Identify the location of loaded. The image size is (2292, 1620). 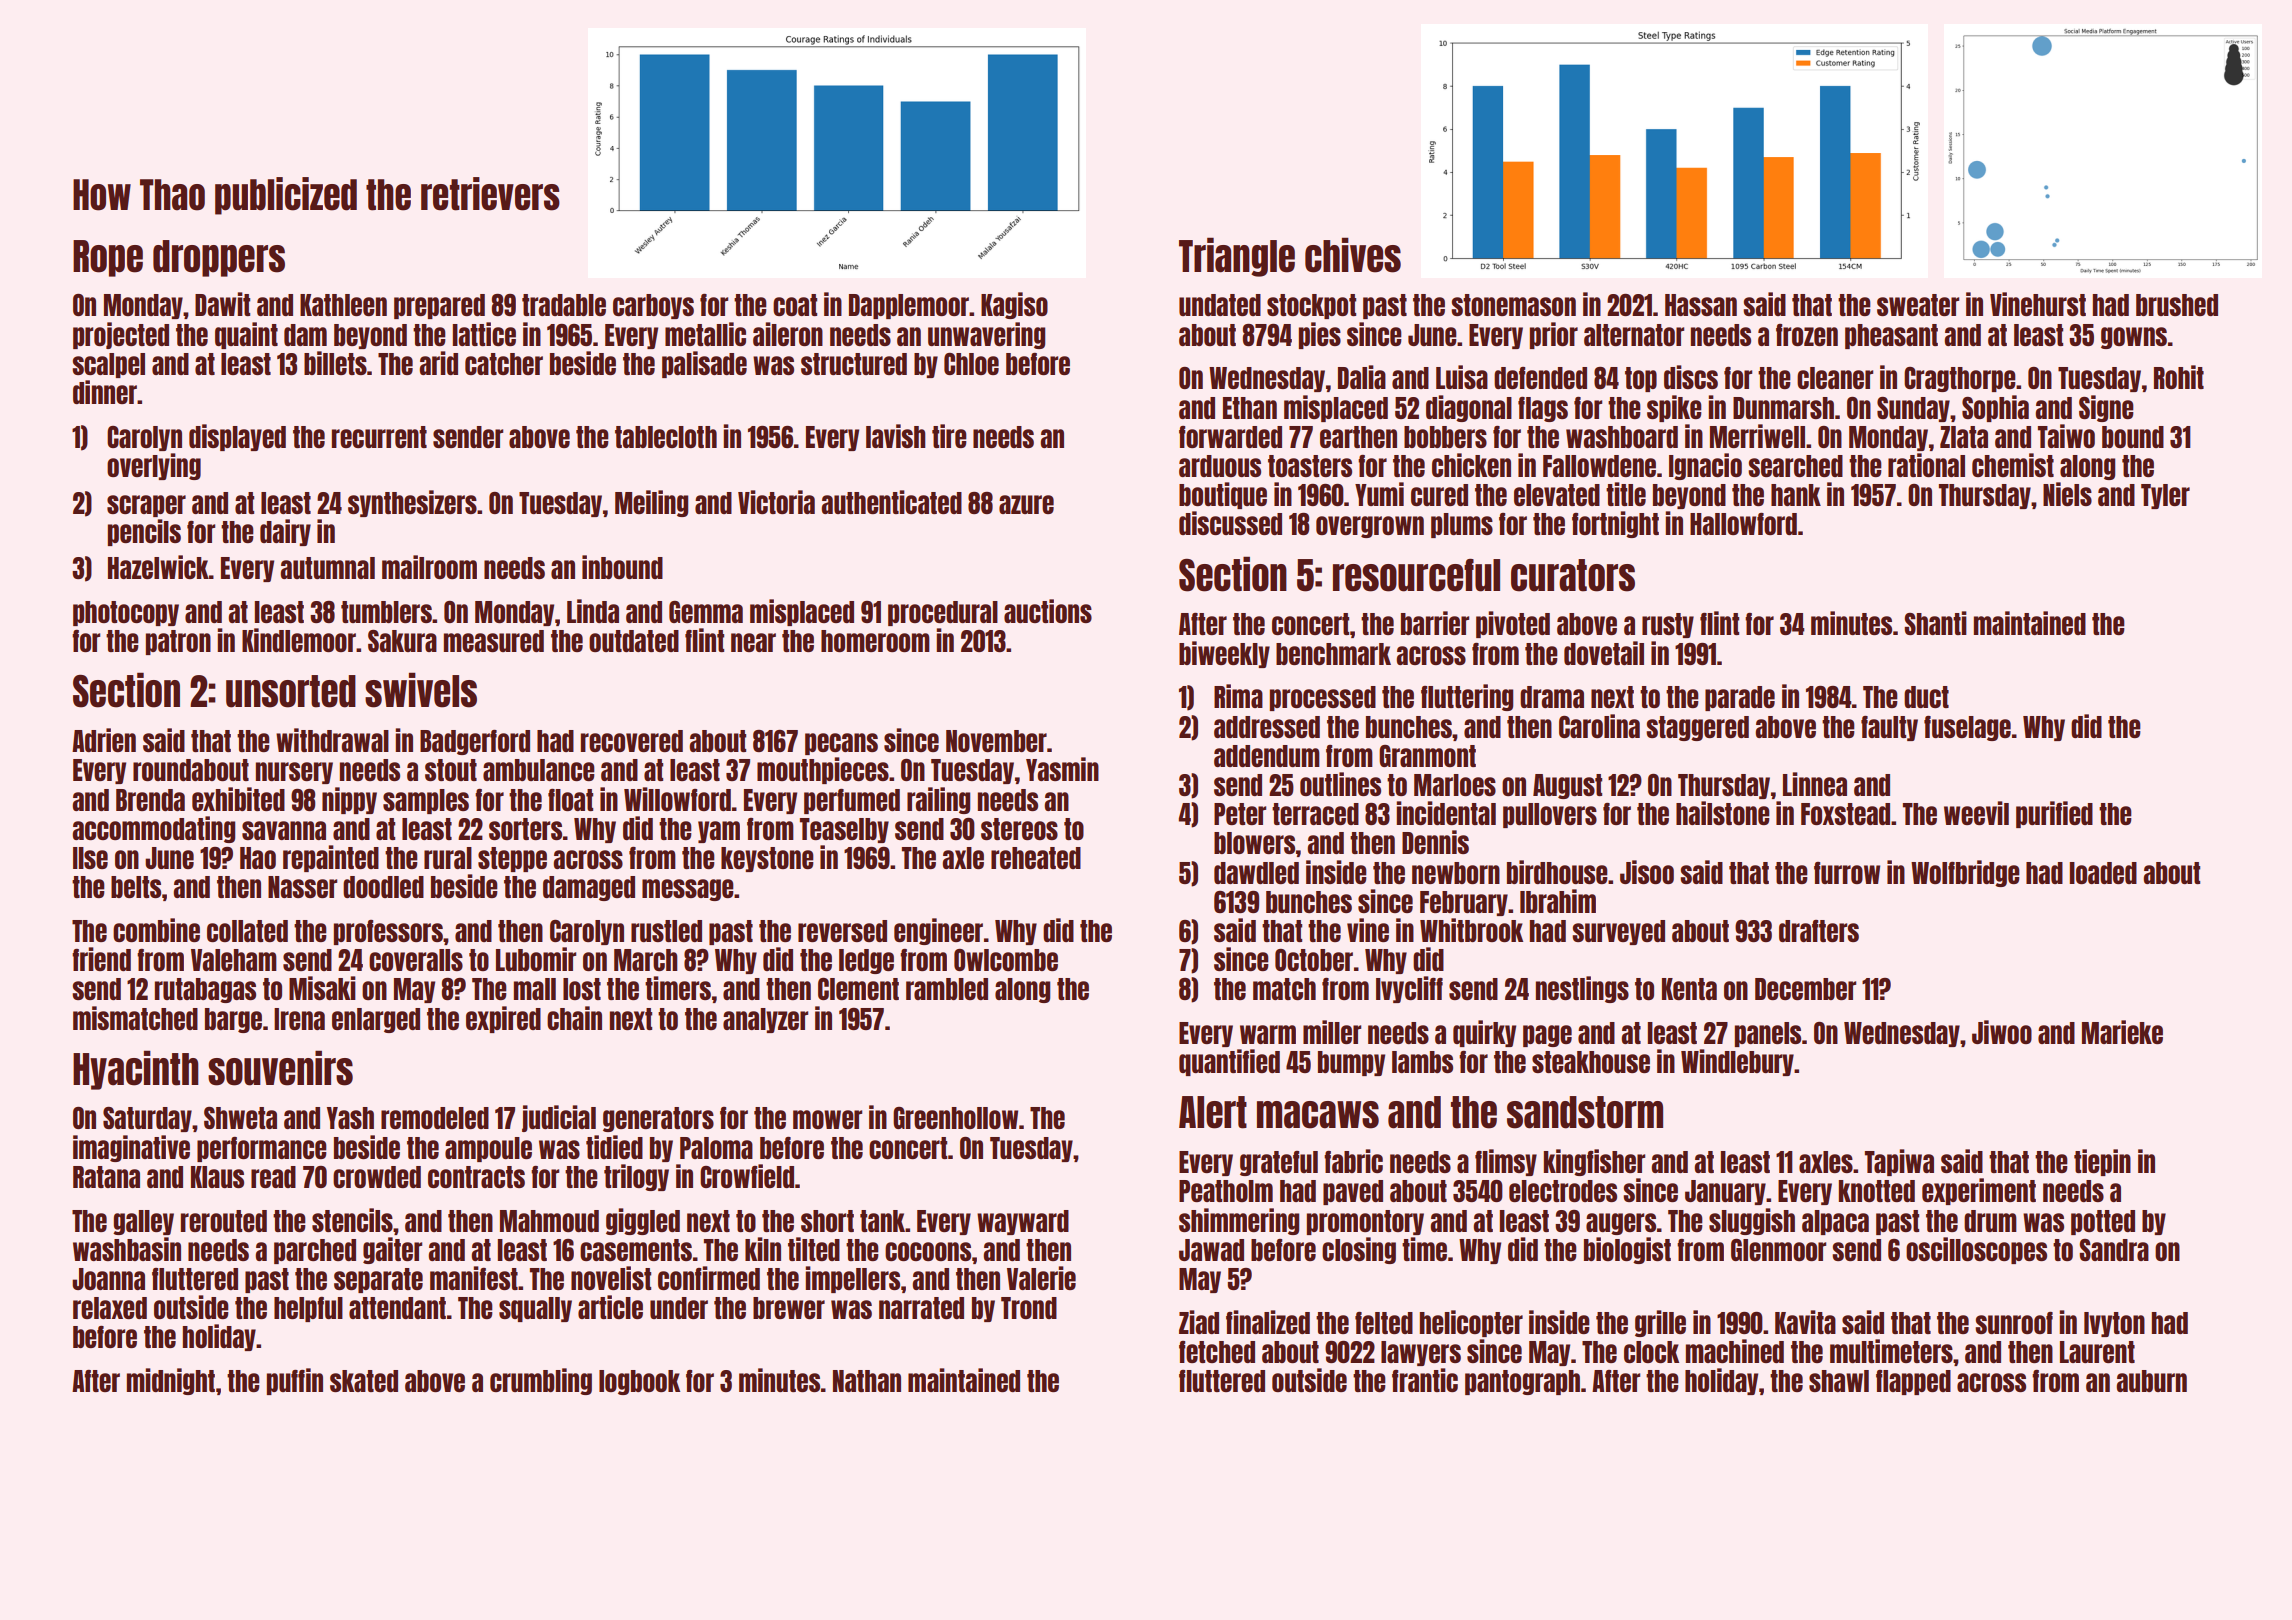
(2103, 873).
